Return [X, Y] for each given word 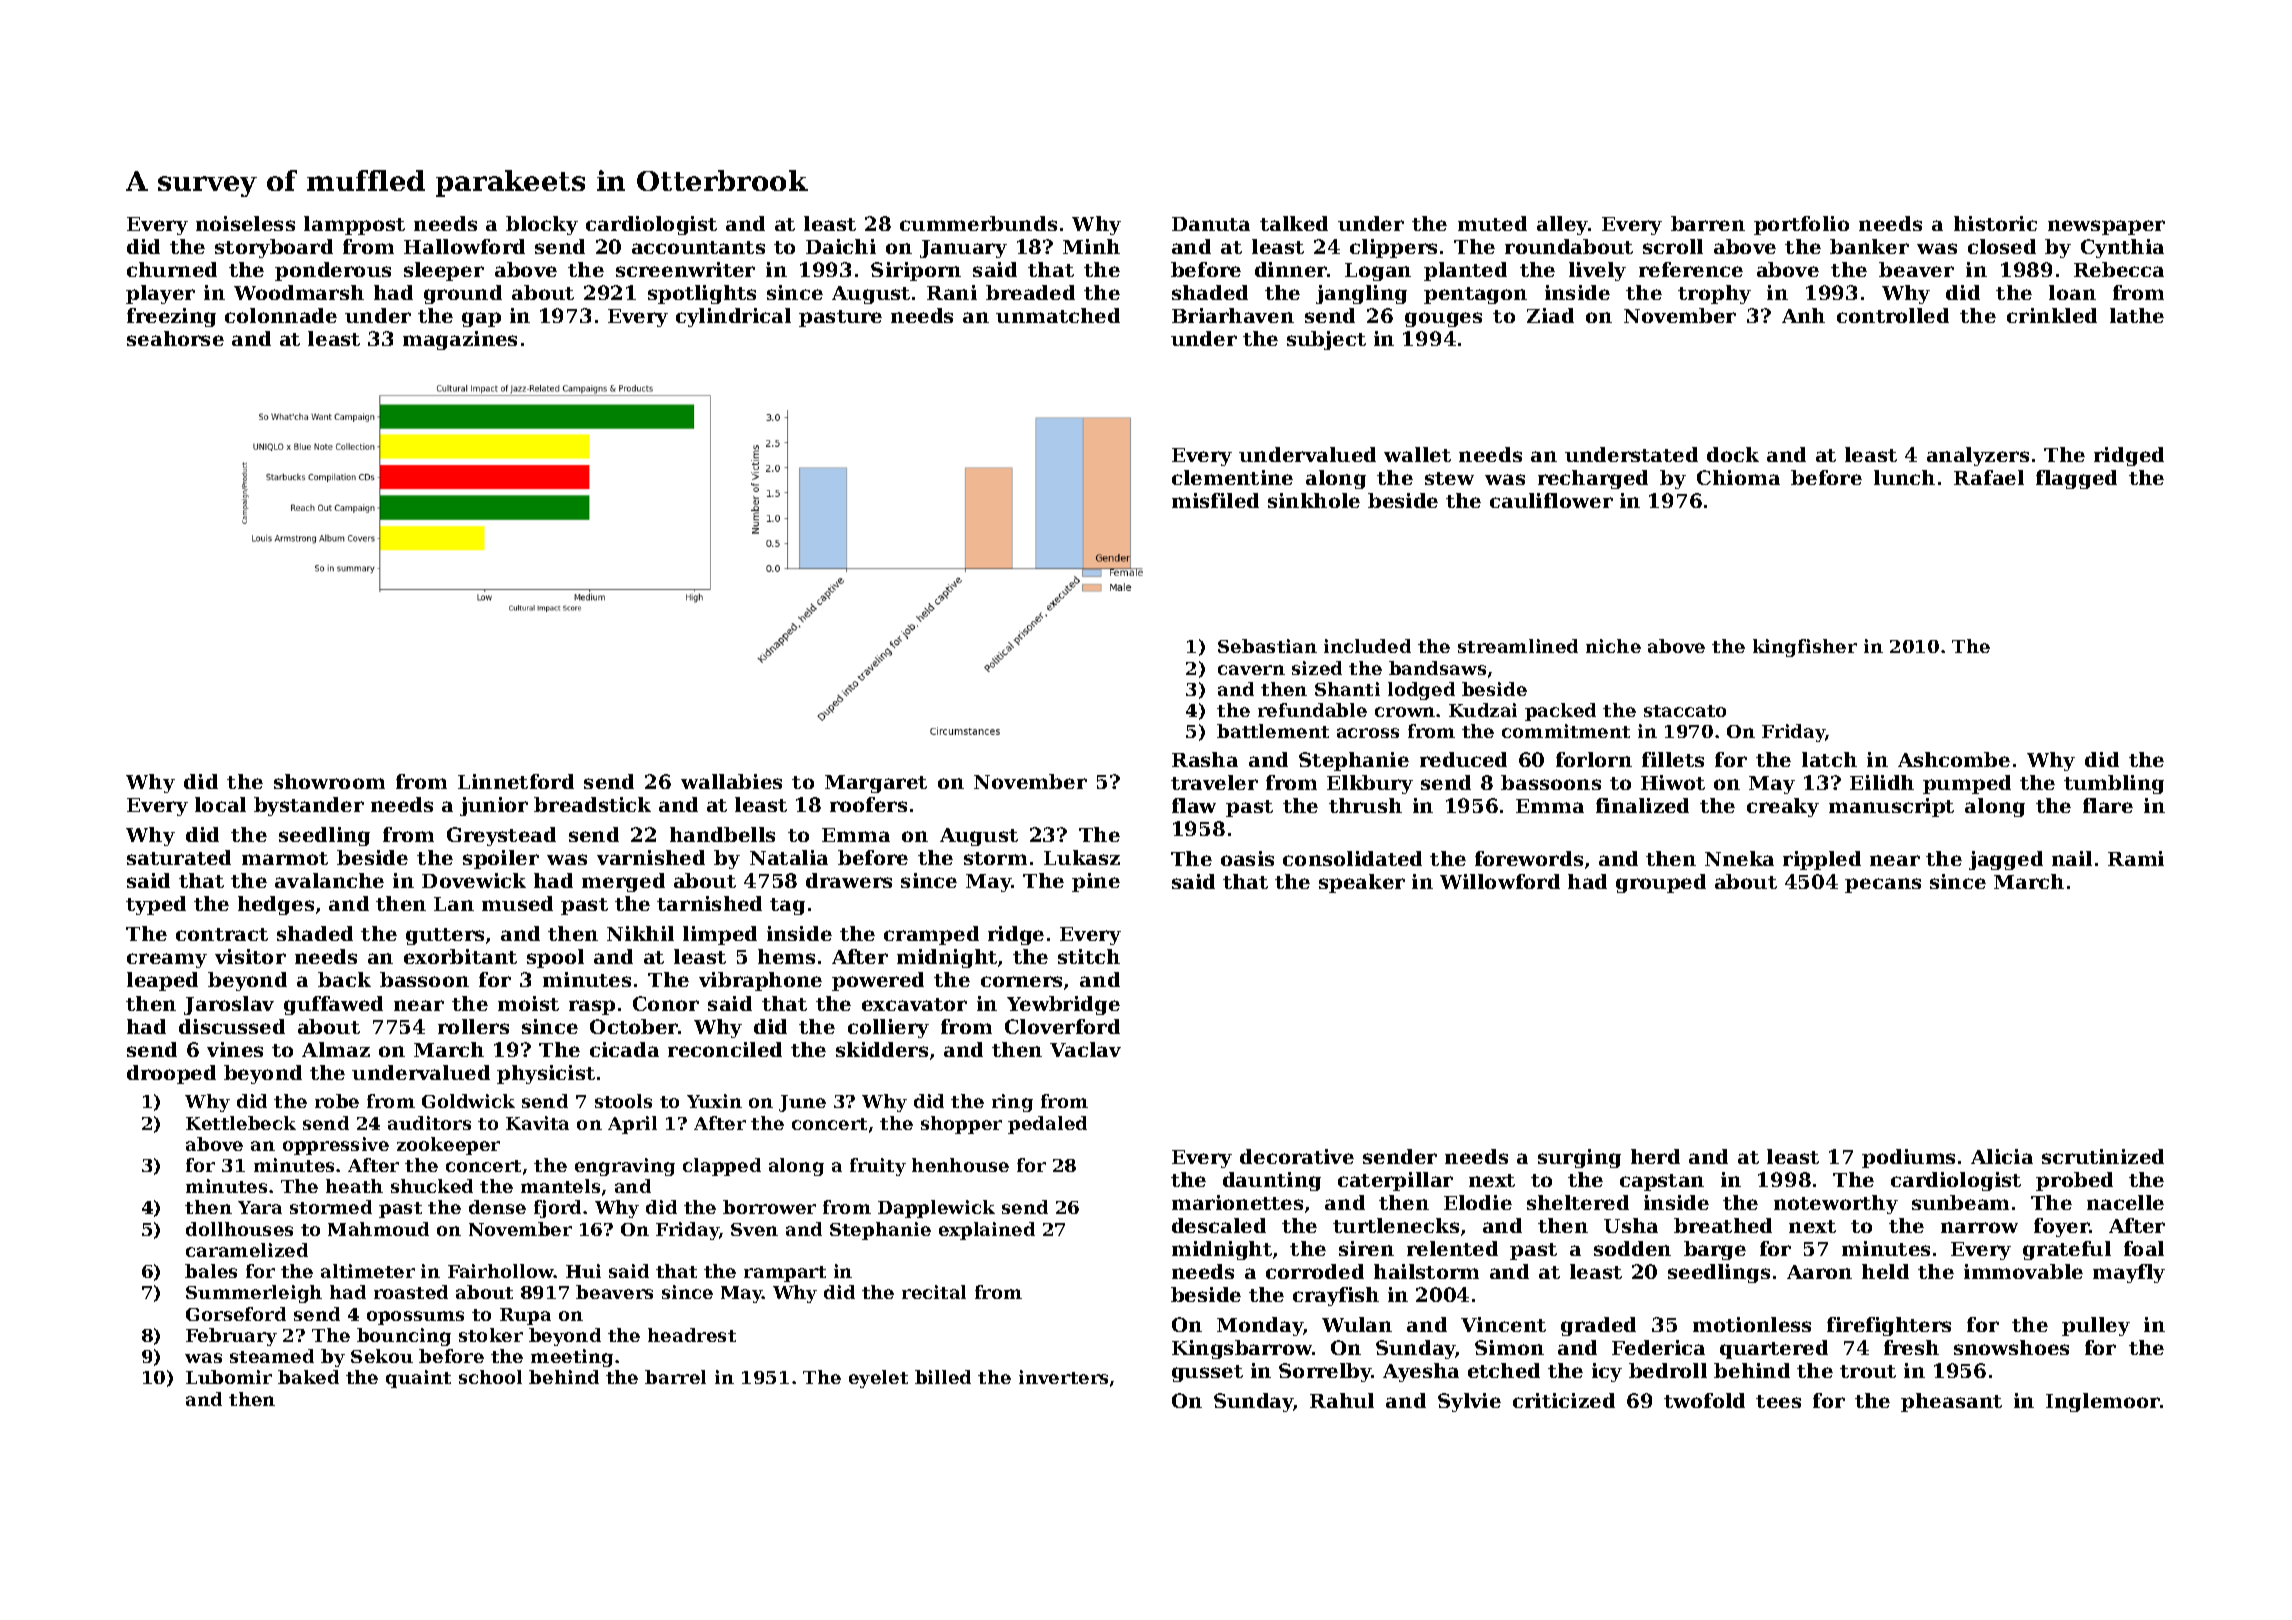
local [220, 804]
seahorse [175, 338]
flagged [2076, 479]
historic [1995, 223]
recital [934, 1292]
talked [1294, 223]
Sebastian [1267, 646]
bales [211, 1271]
